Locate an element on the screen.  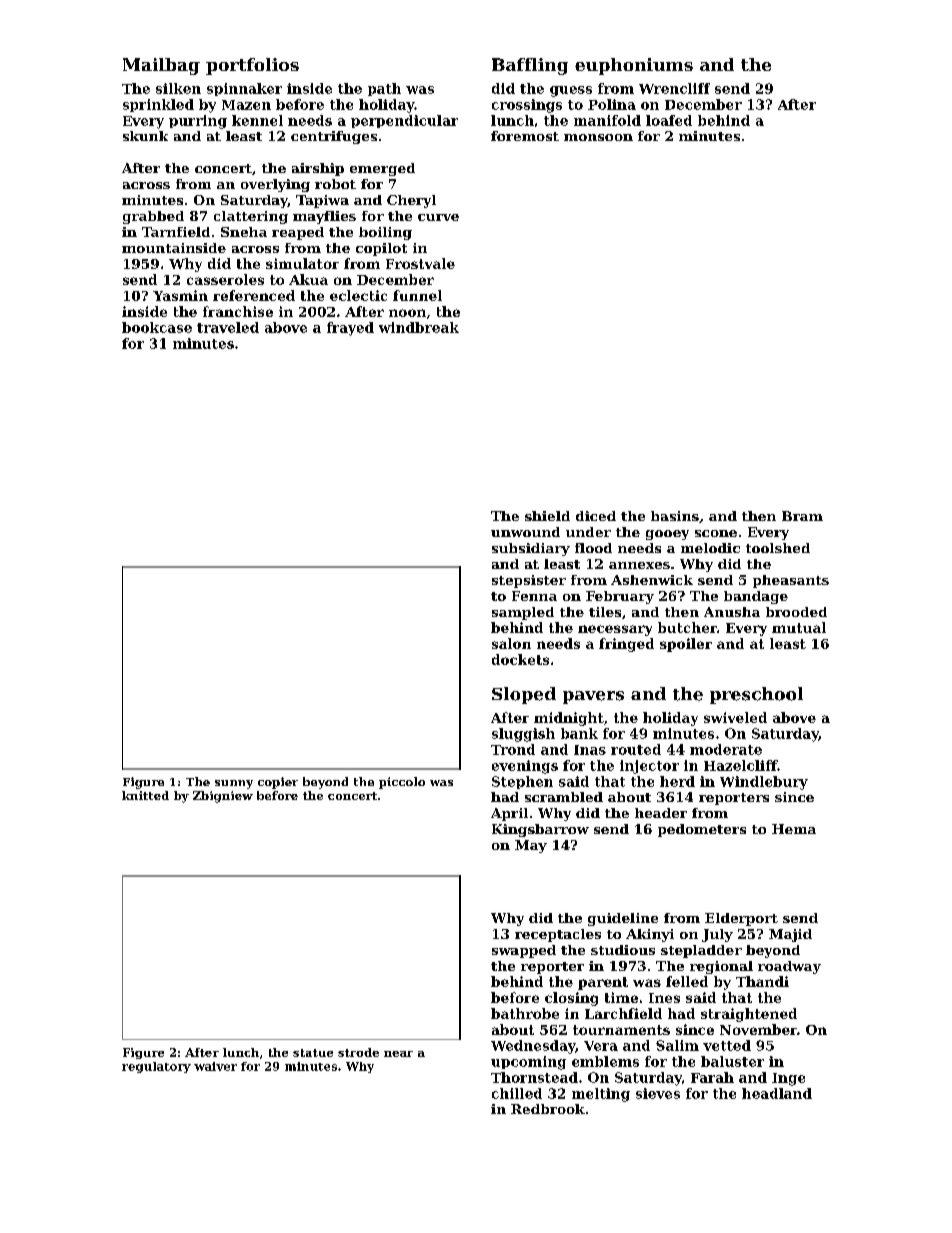
regulatory is located at coordinates (156, 1067).
